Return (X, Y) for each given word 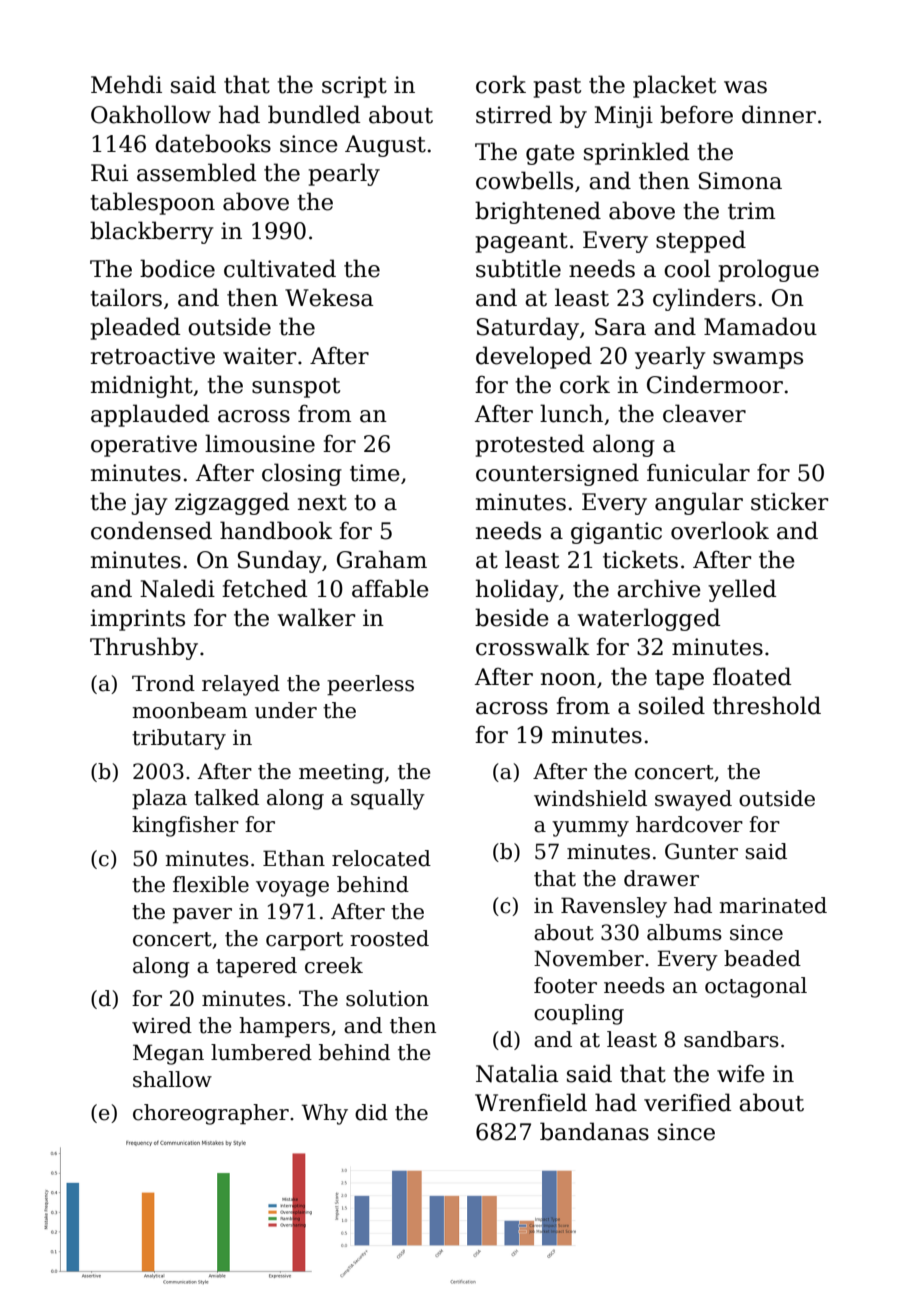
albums (684, 932)
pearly (344, 174)
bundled (314, 114)
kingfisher (185, 826)
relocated (381, 858)
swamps (758, 360)
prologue (768, 270)
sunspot (296, 388)
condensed (151, 530)
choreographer (211, 1114)
